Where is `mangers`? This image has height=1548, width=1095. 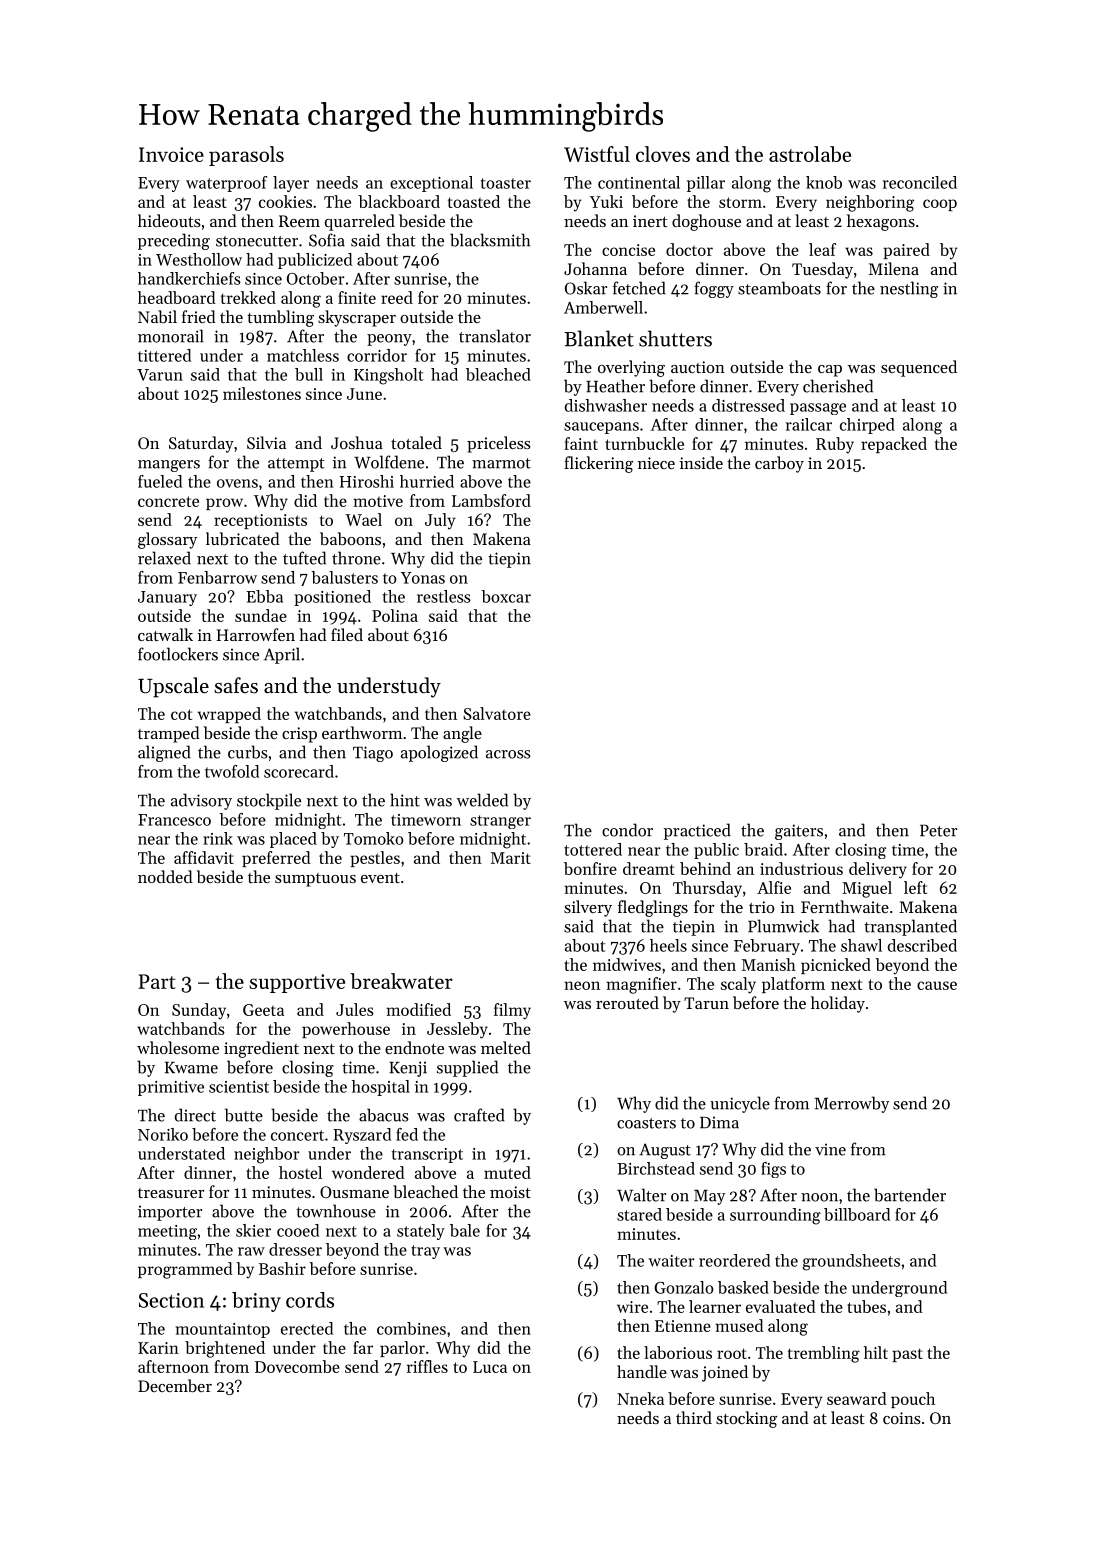
mangers is located at coordinates (169, 466).
